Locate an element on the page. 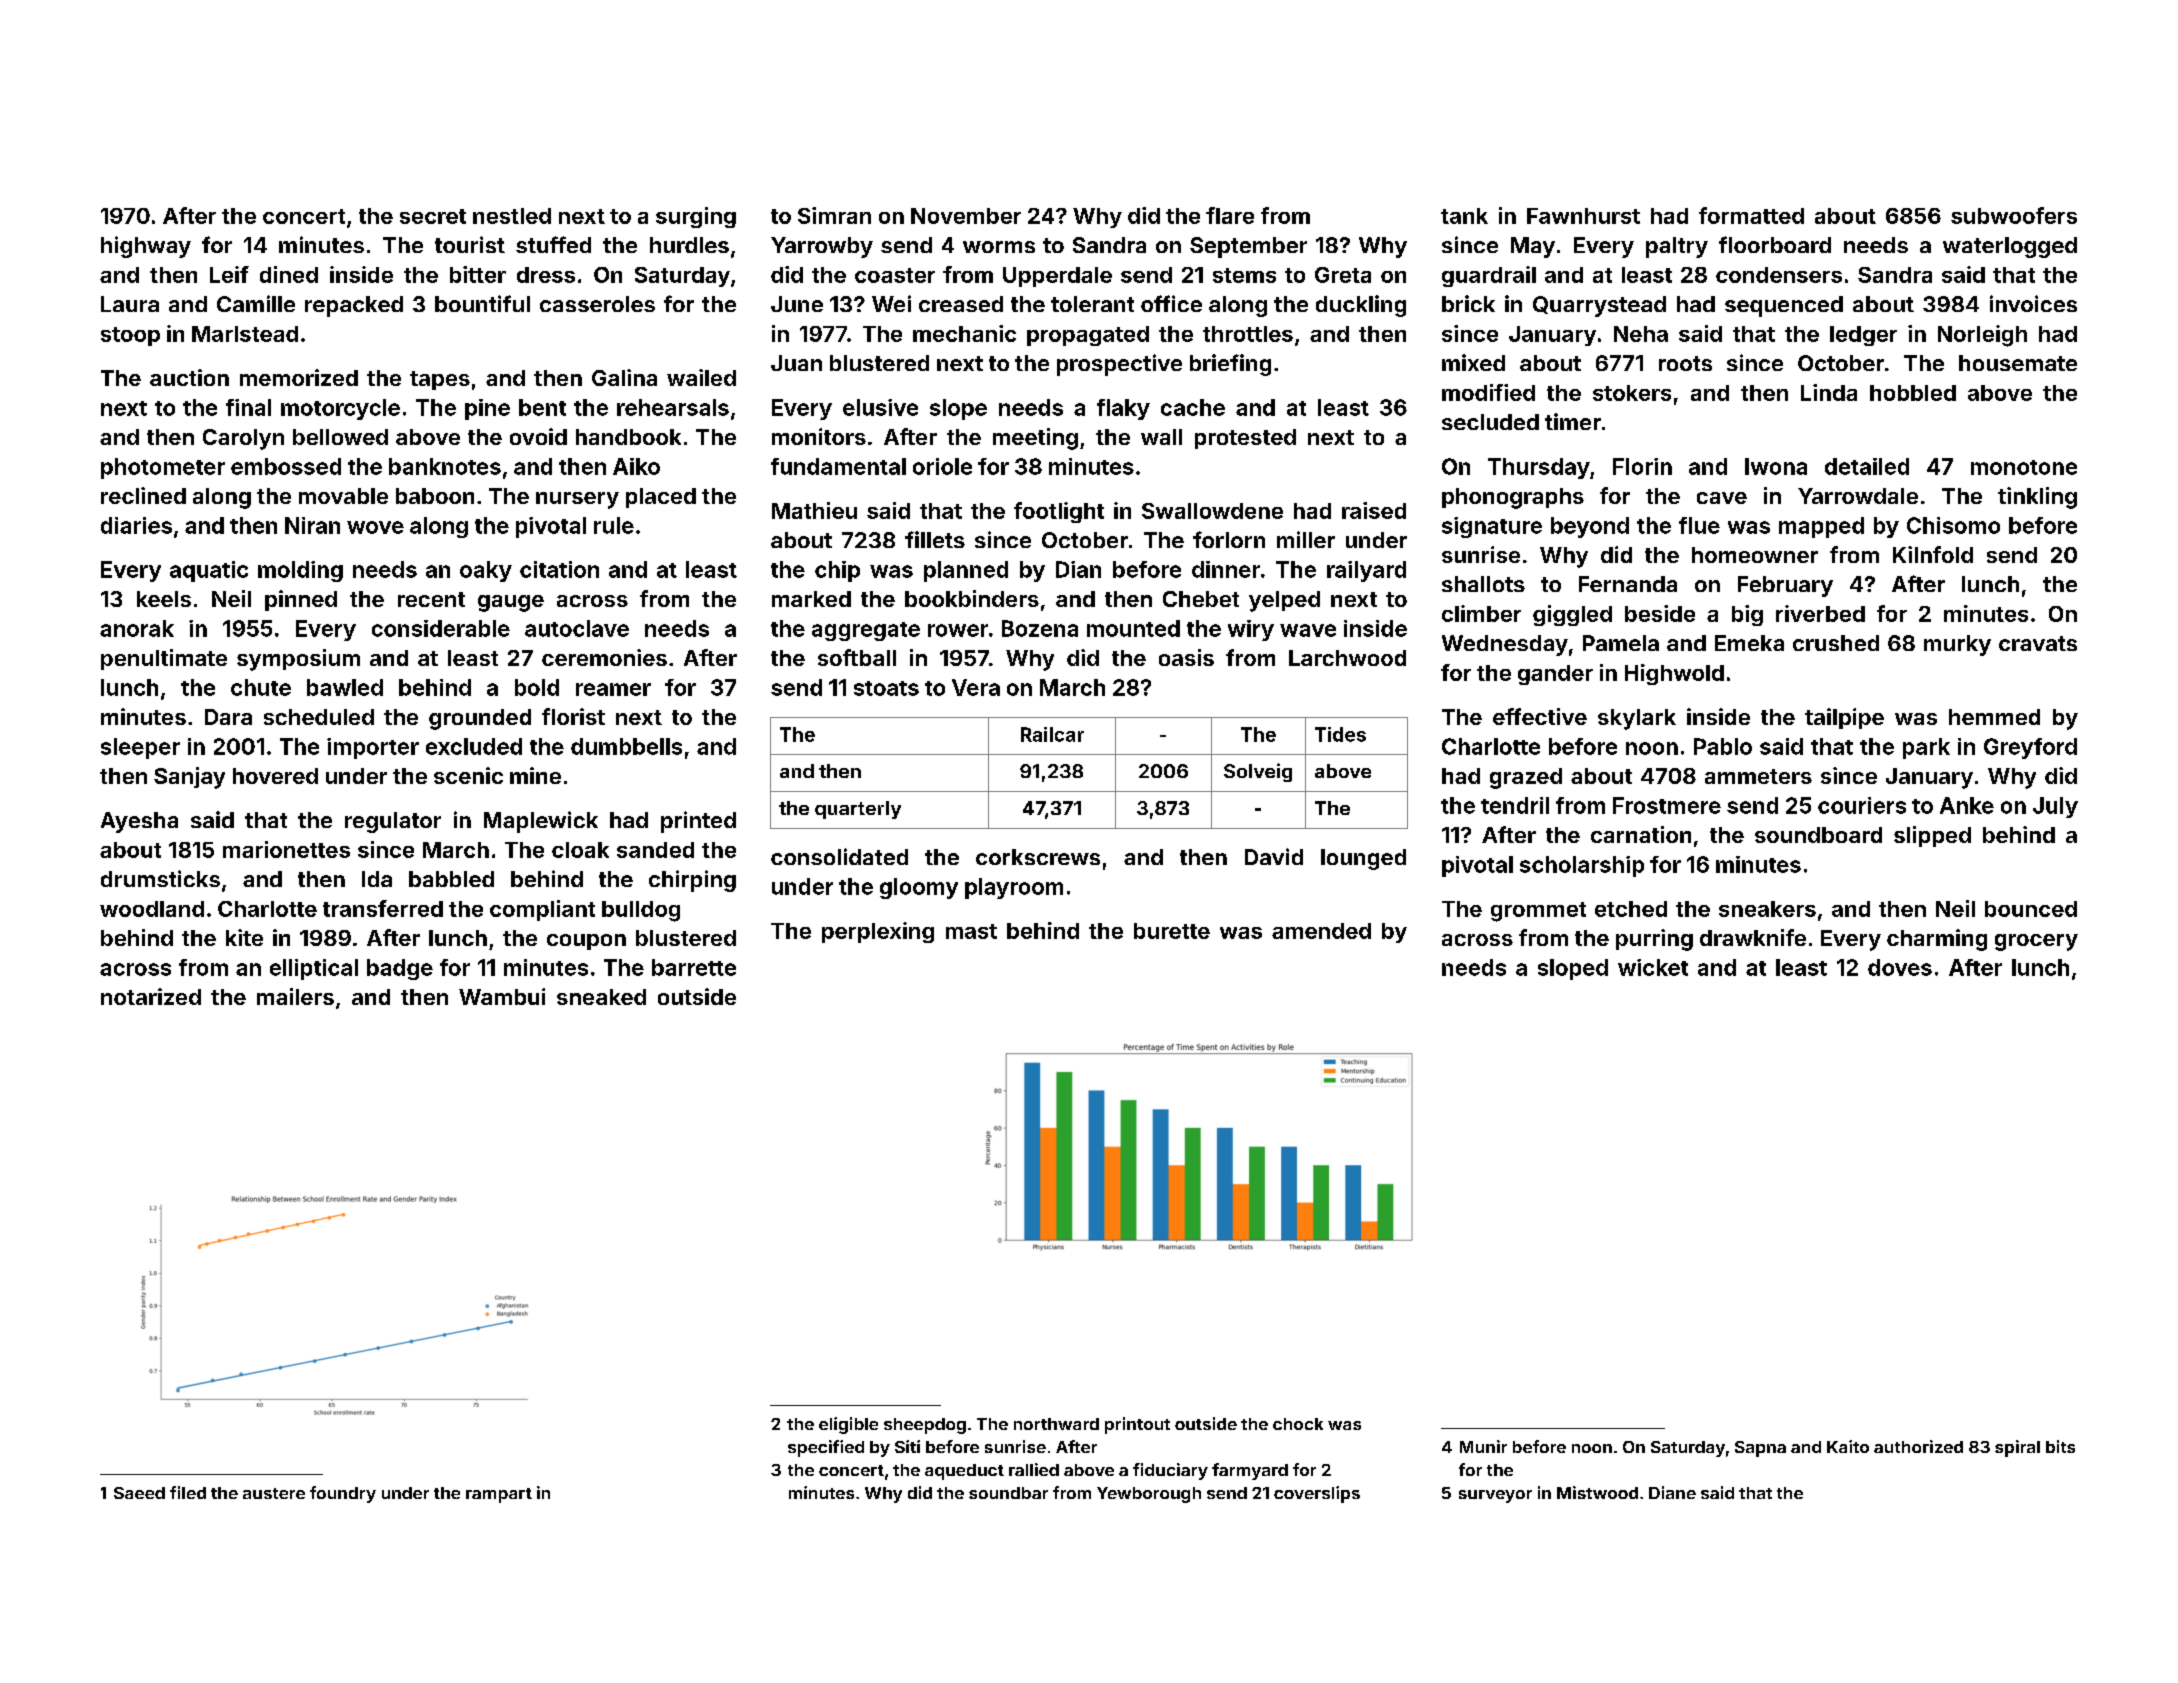  Mathieu is located at coordinates (814, 510).
